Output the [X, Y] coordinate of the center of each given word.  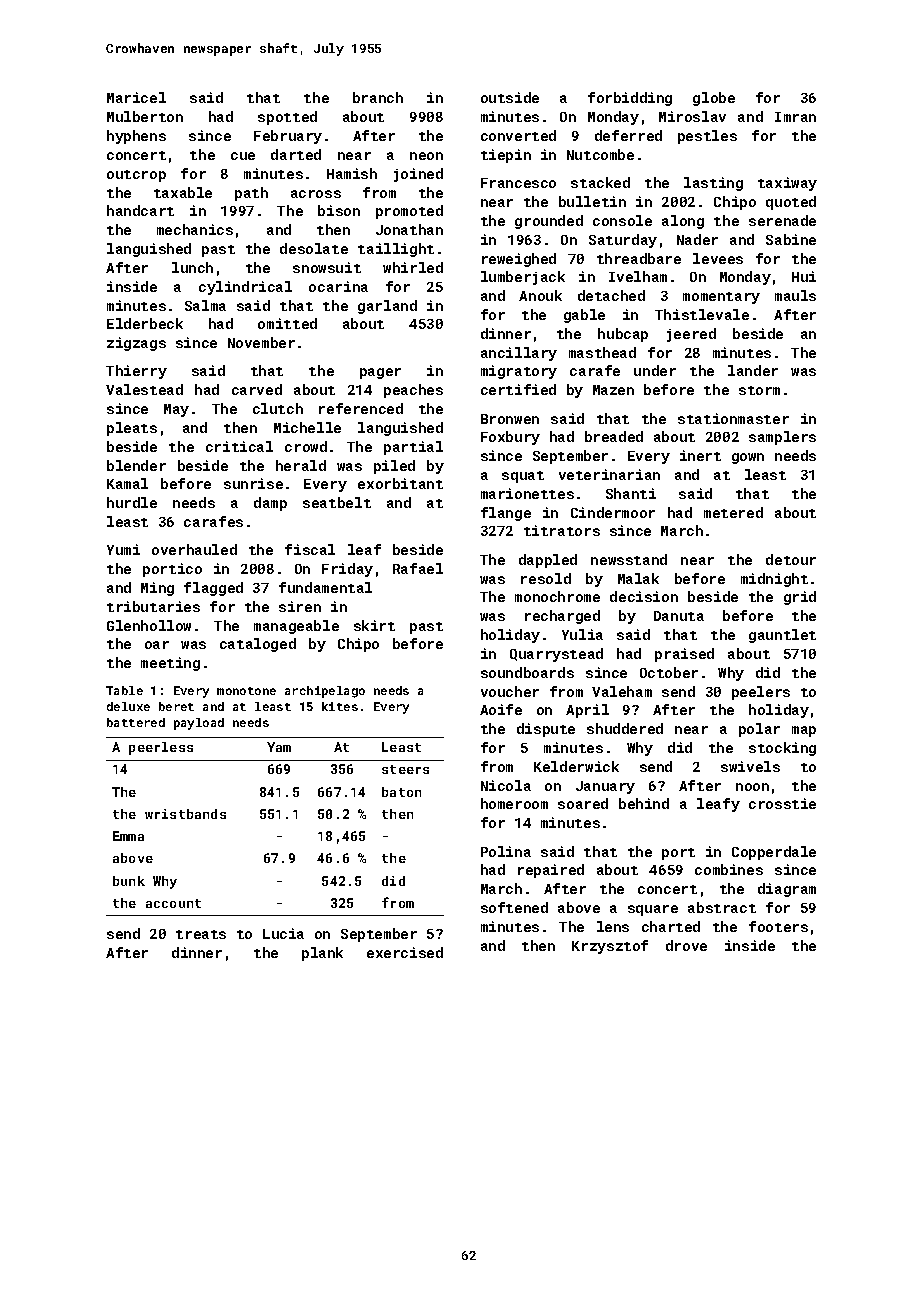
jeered [691, 335]
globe [714, 99]
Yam [279, 747]
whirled [413, 267]
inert [700, 455]
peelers [761, 693]
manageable [296, 627]
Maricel [136, 97]
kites [340, 706]
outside [510, 97]
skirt [374, 625]
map [804, 731]
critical [239, 446]
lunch [192, 267]
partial [413, 448]
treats [201, 934]
